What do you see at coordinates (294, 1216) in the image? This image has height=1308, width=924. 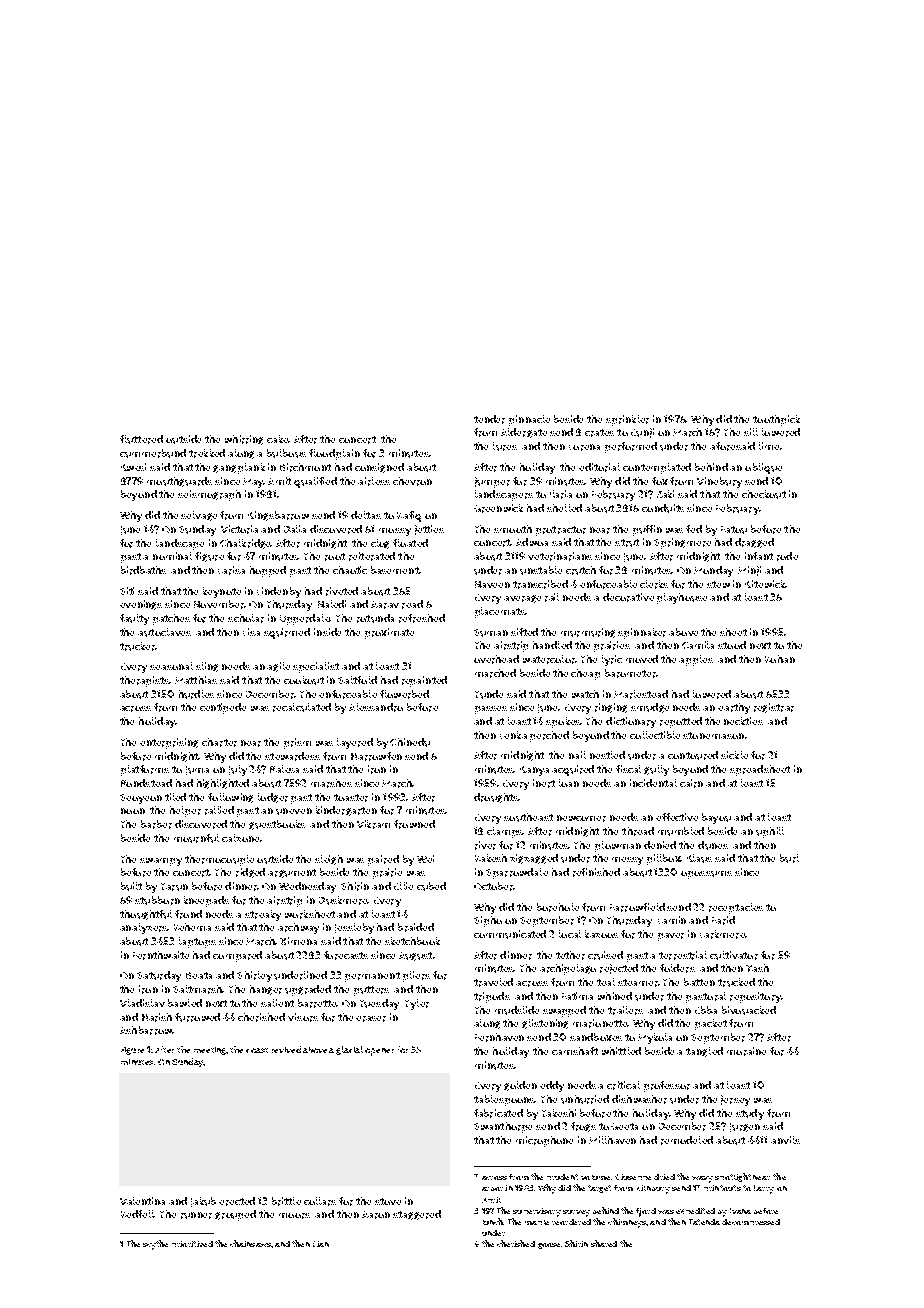 I see `moors` at bounding box center [294, 1216].
